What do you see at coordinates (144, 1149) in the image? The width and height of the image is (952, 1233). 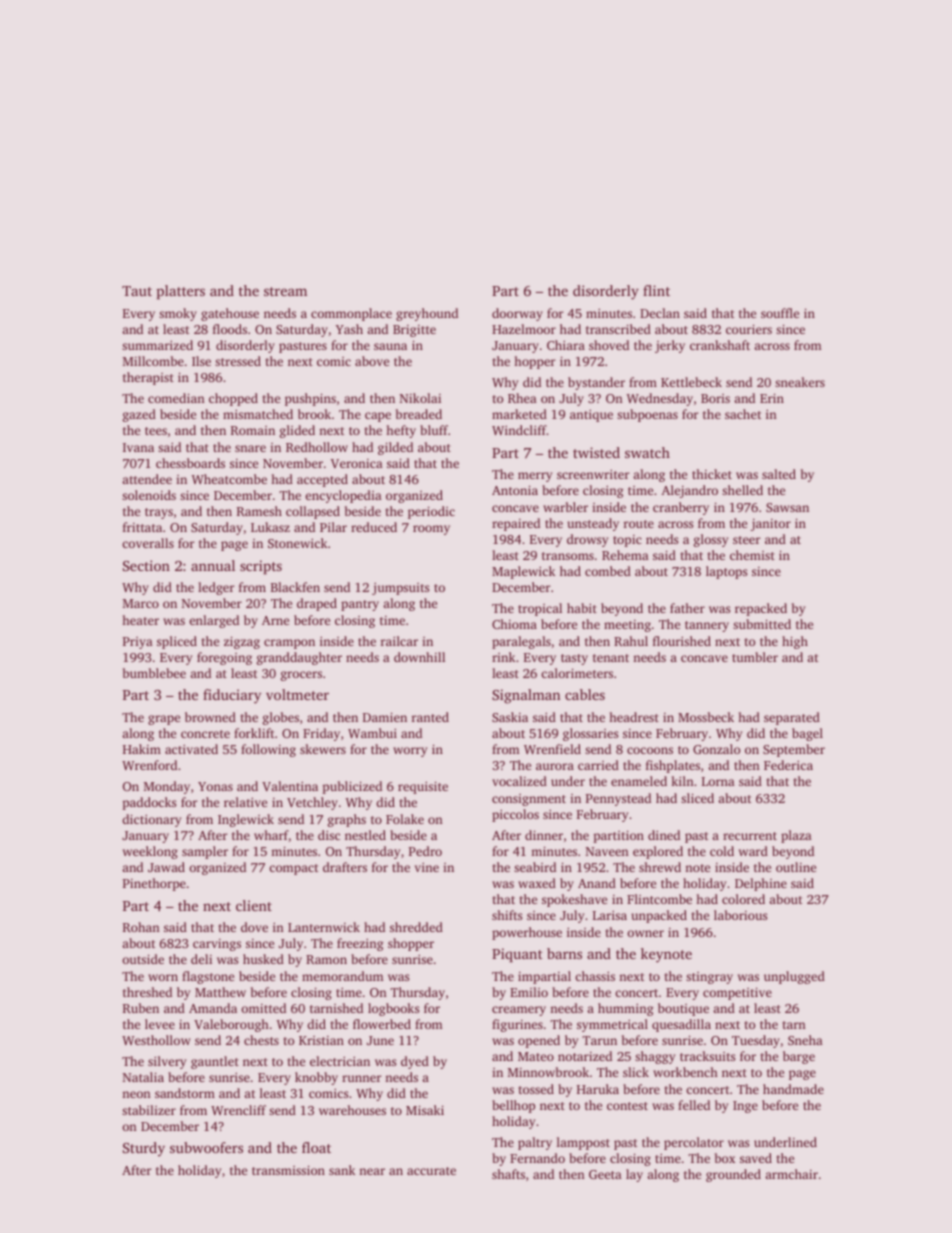 I see `Sturdy` at bounding box center [144, 1149].
